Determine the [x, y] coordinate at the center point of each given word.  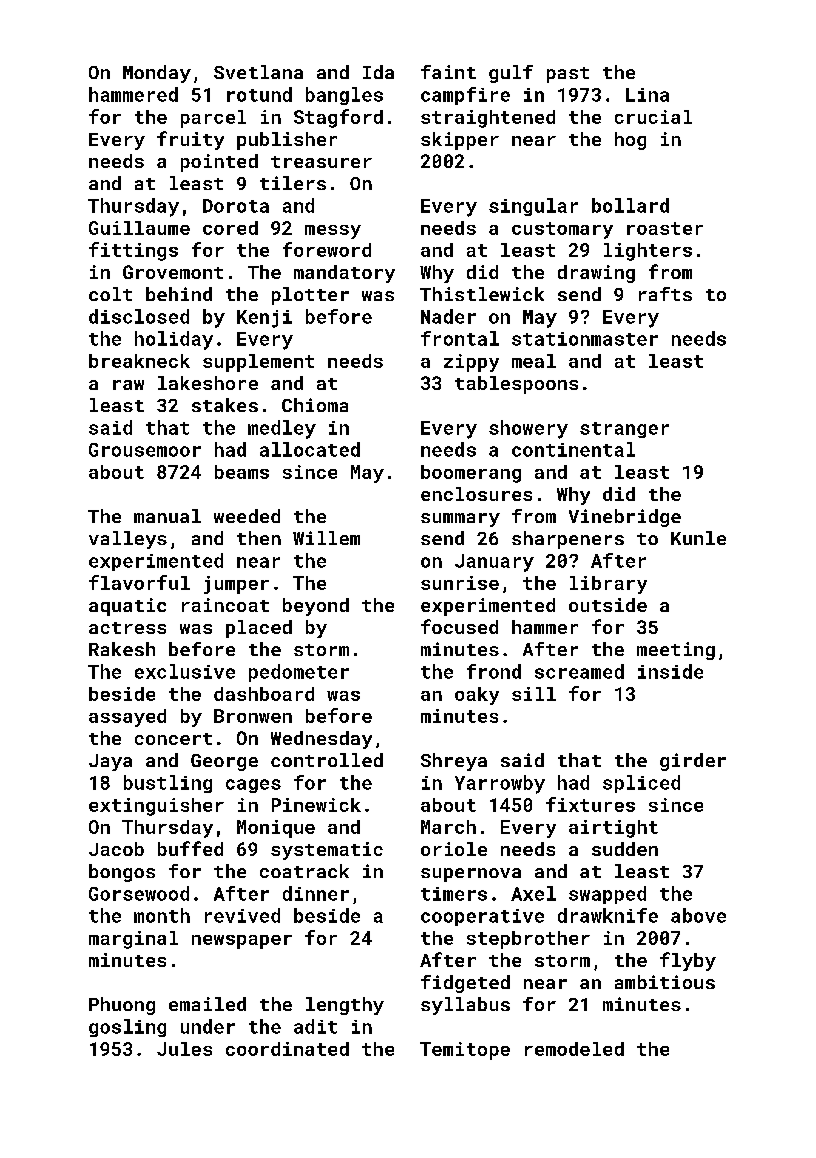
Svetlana [258, 72]
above [698, 915]
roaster [665, 228]
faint [448, 72]
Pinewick [316, 805]
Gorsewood [139, 893]
